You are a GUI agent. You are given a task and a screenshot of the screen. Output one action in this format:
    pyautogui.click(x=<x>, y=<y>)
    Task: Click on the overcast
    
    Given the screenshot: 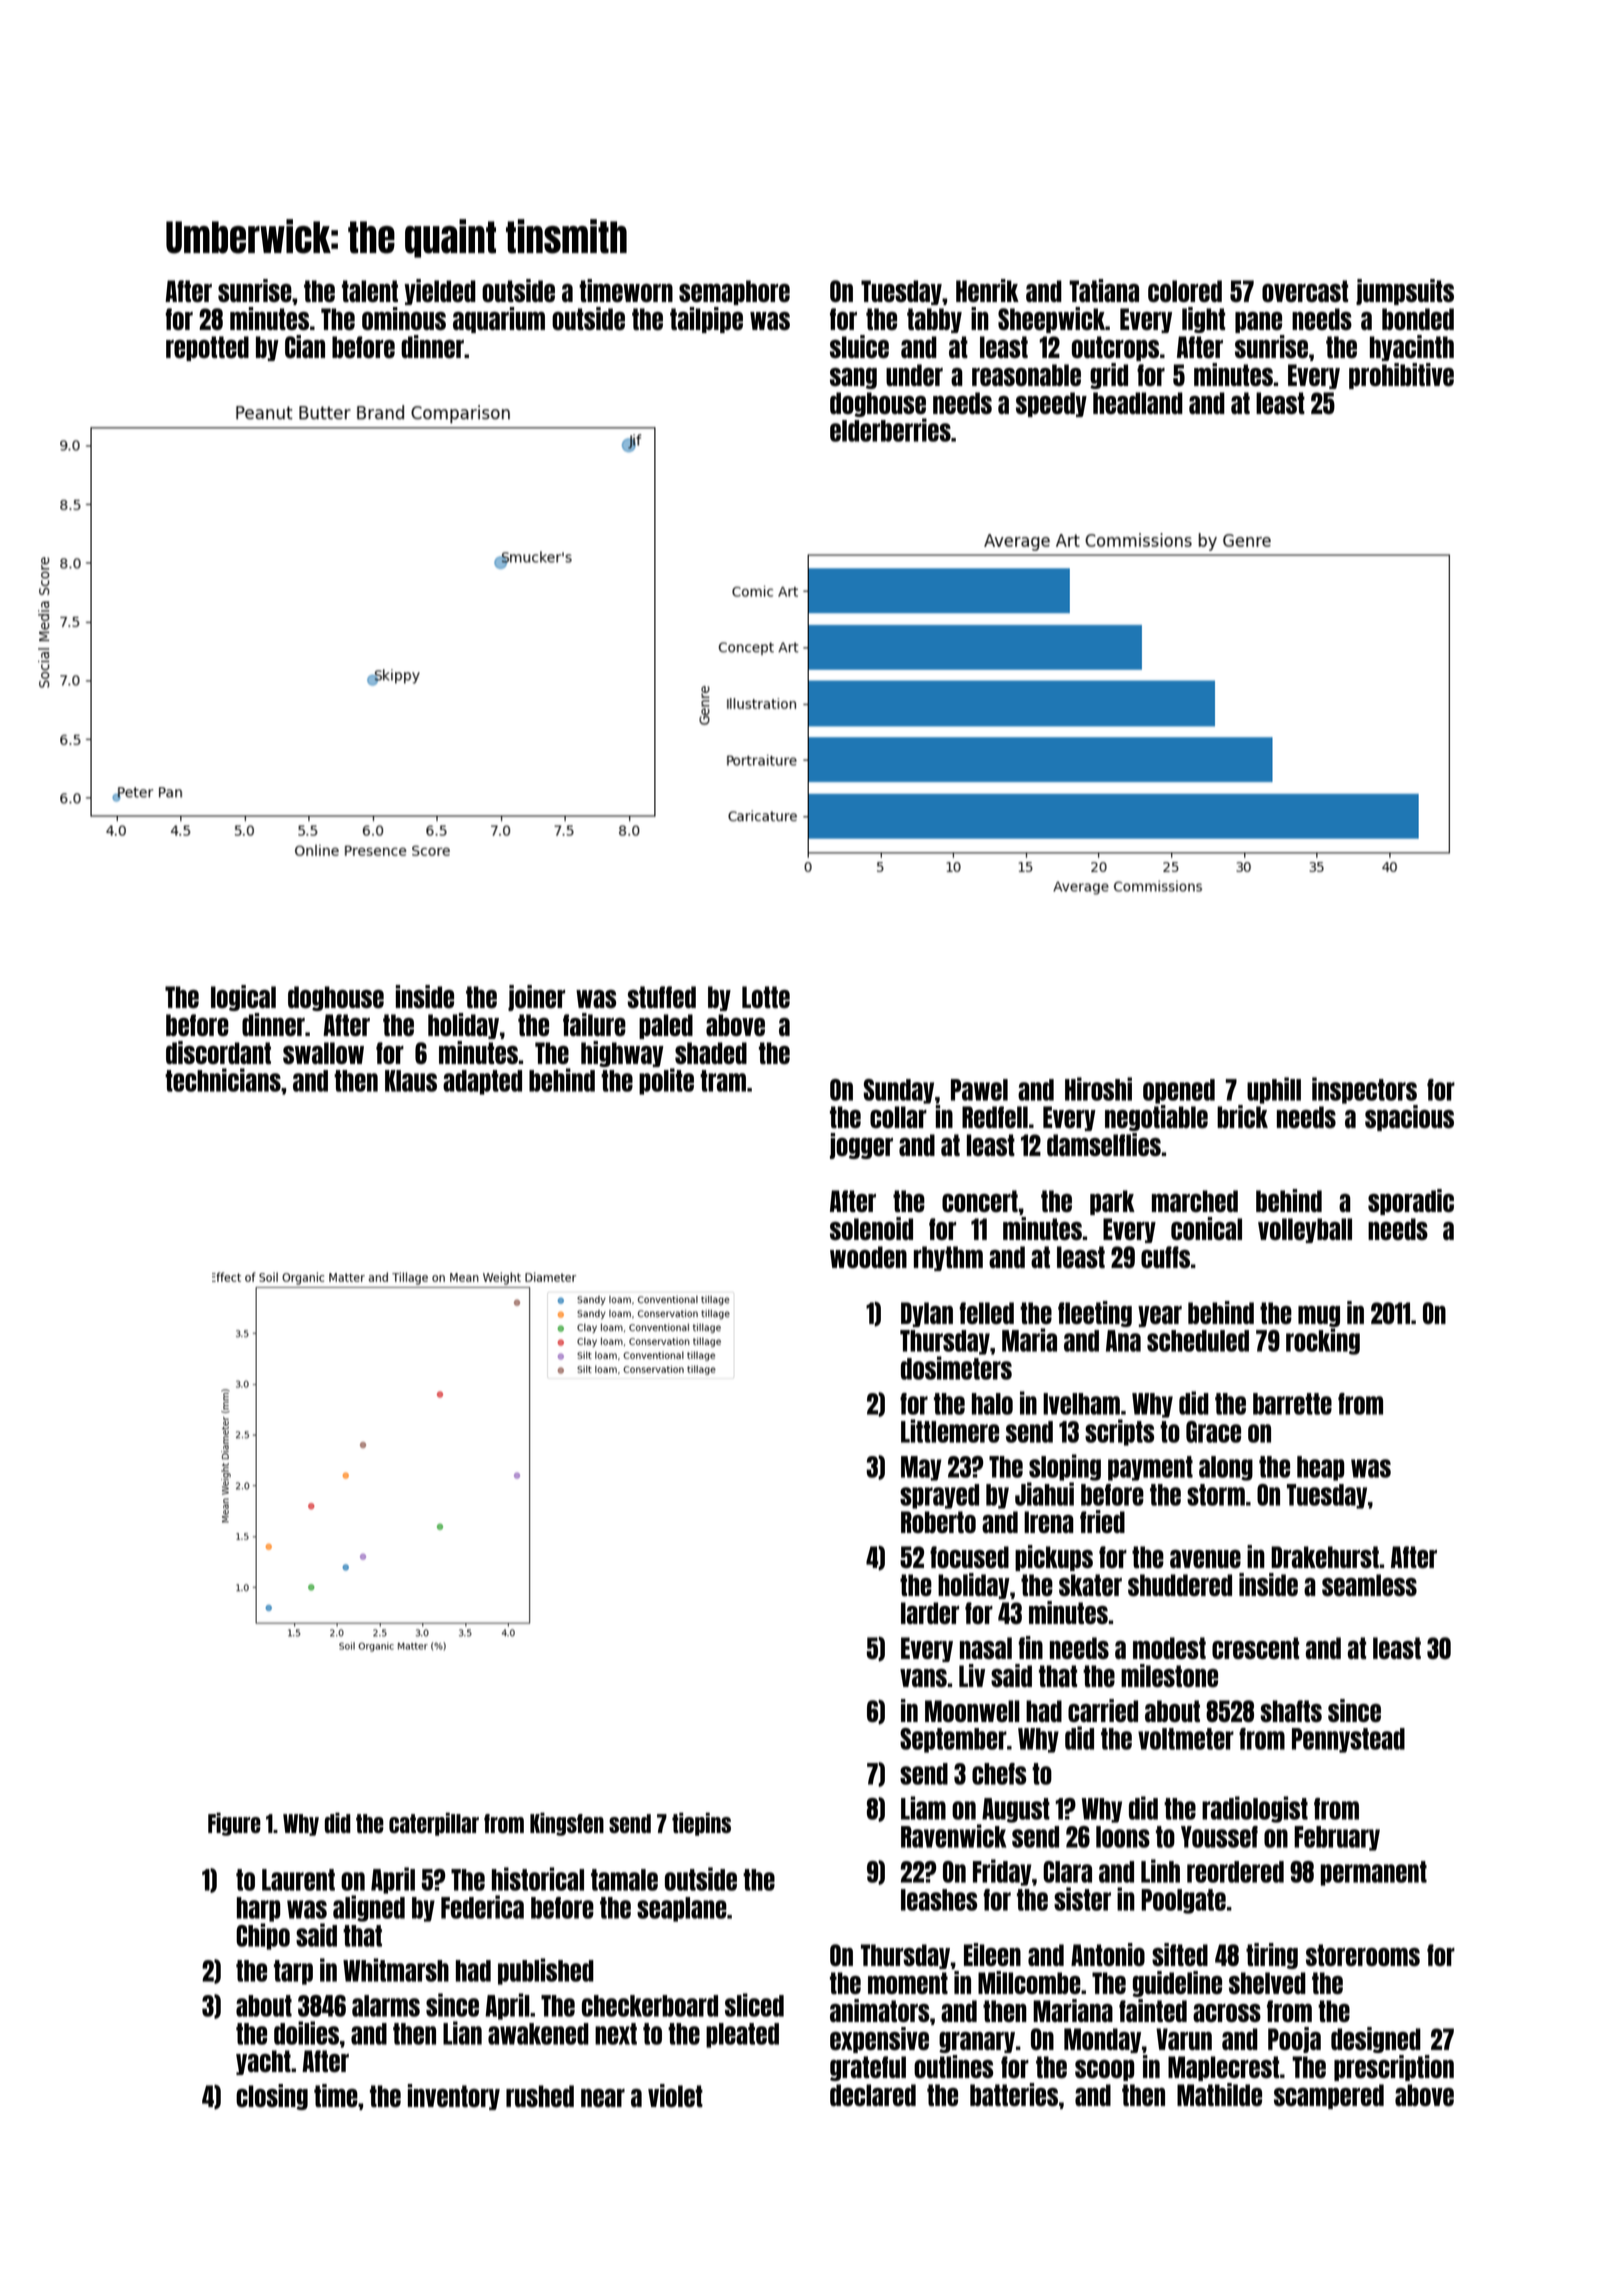 What is the action you would take?
    pyautogui.click(x=1305, y=291)
